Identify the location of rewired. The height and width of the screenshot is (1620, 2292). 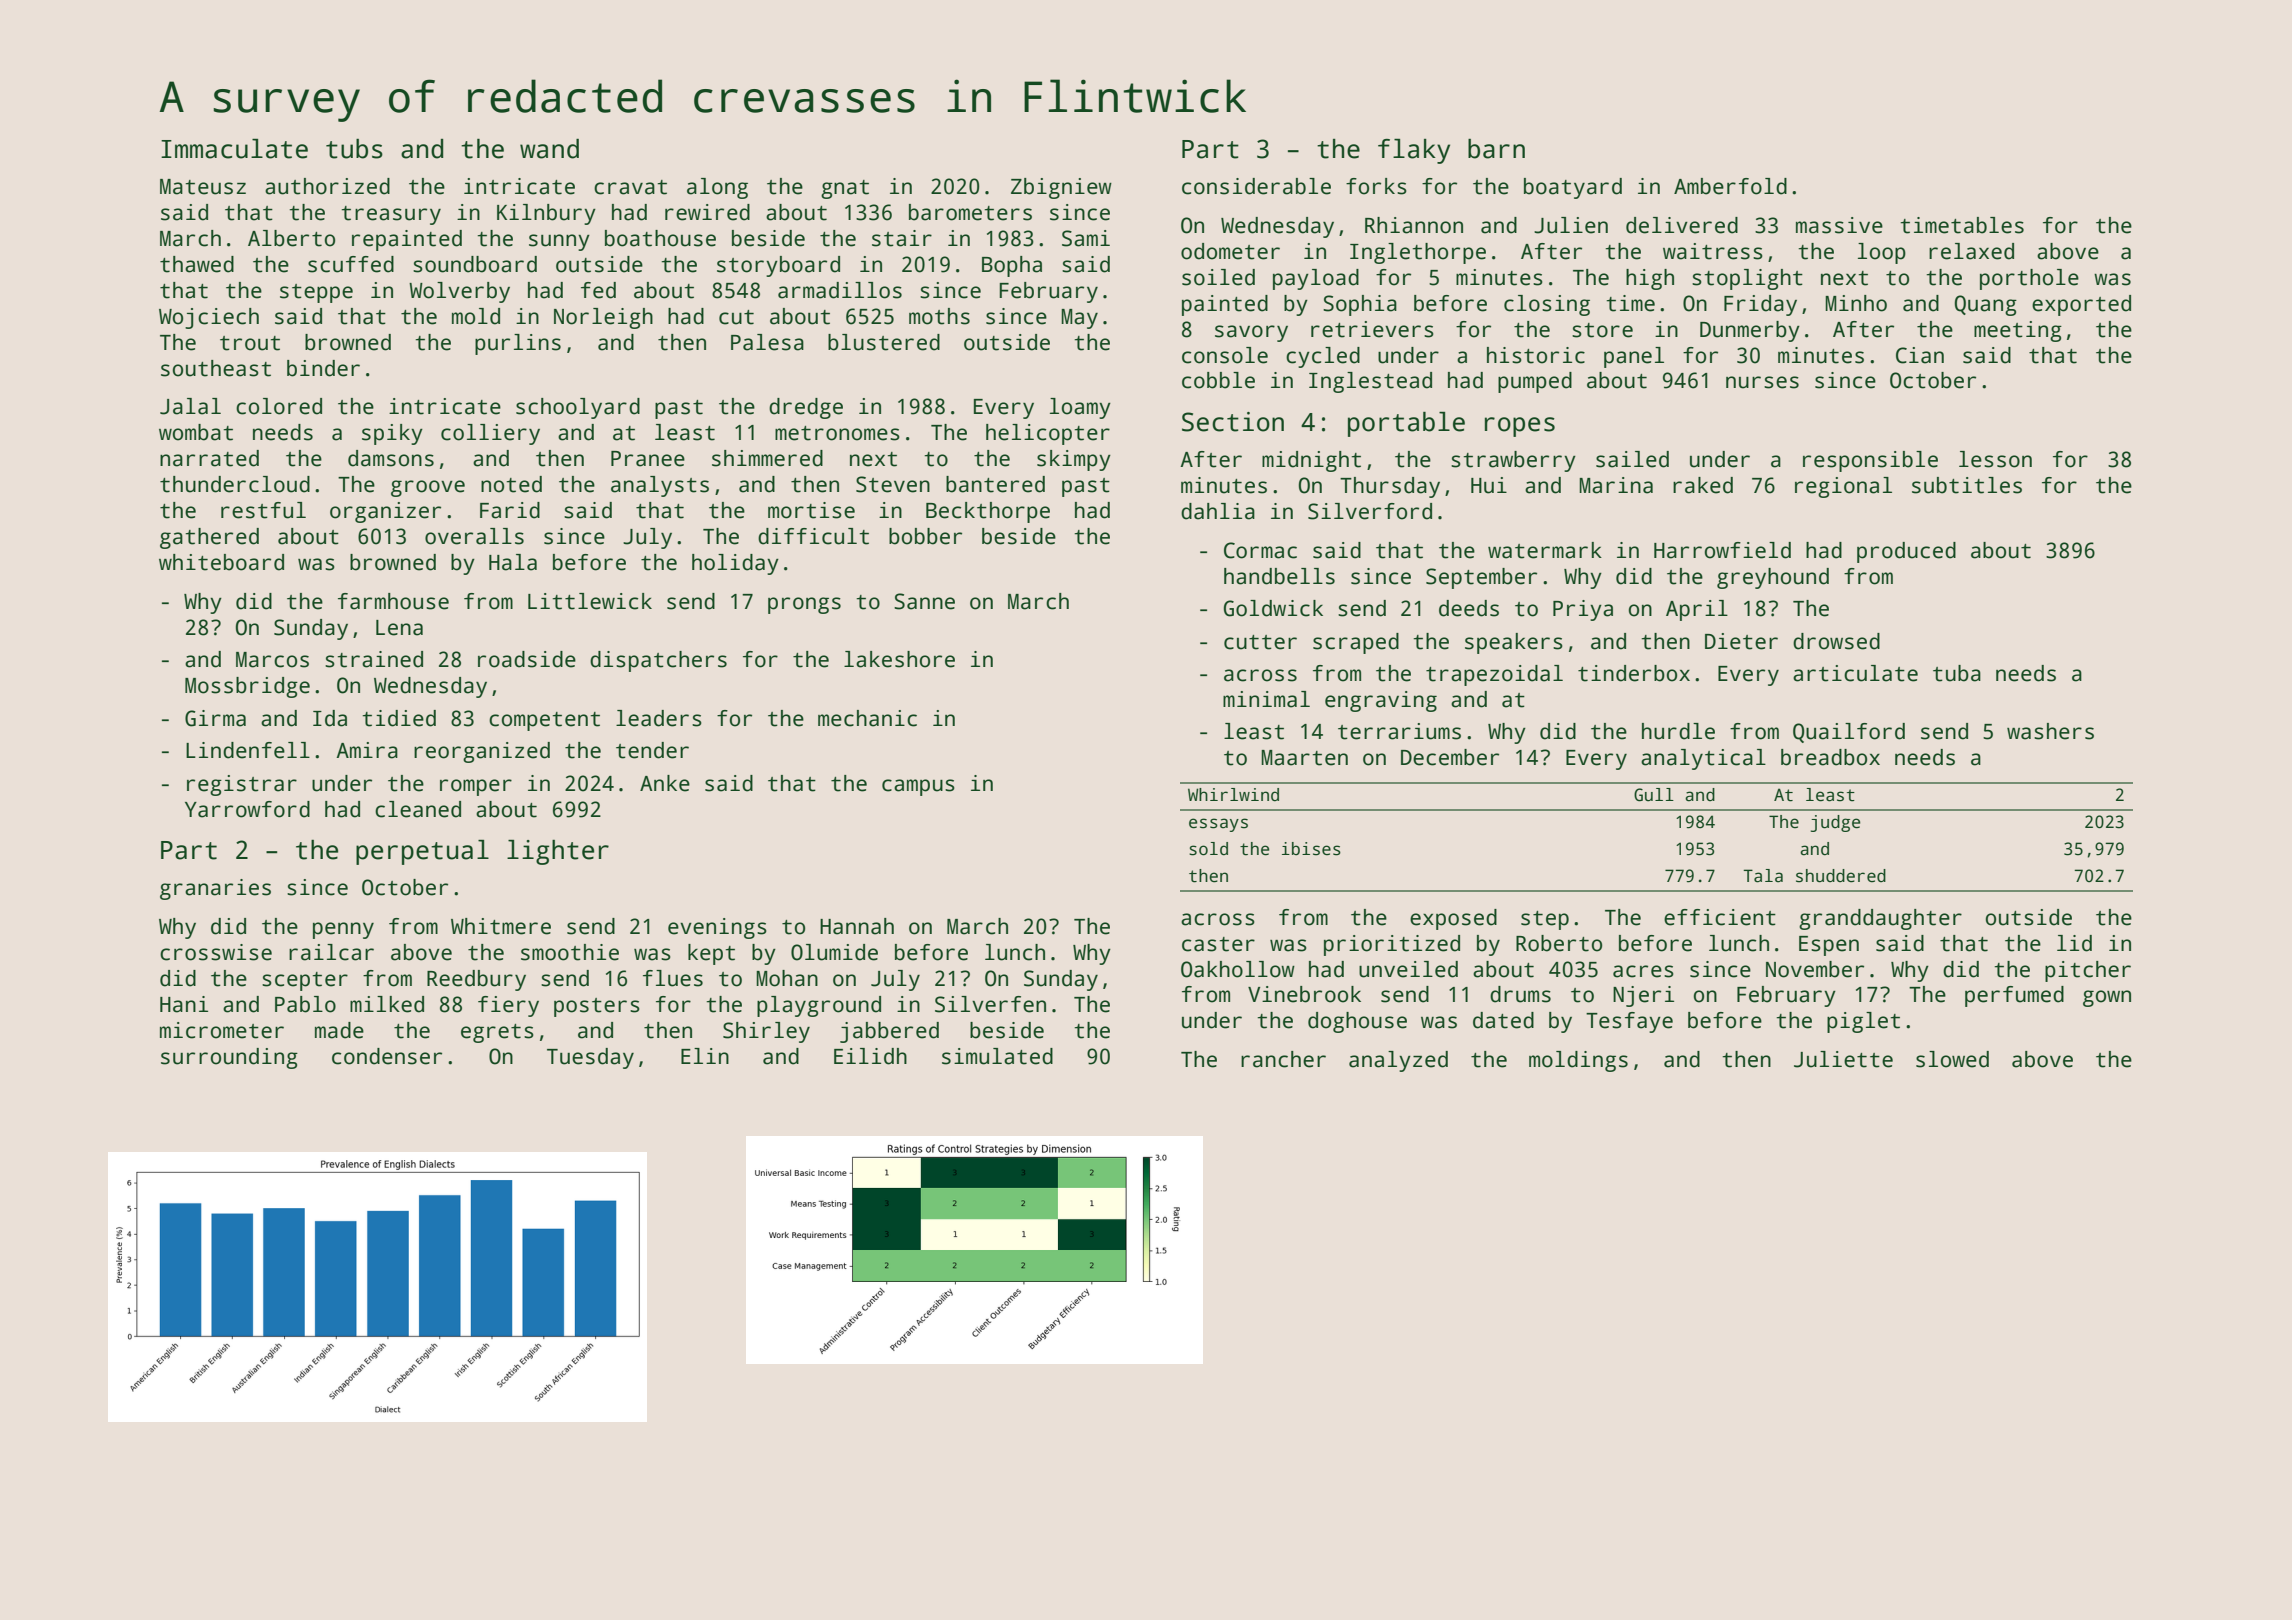
(707, 212).
